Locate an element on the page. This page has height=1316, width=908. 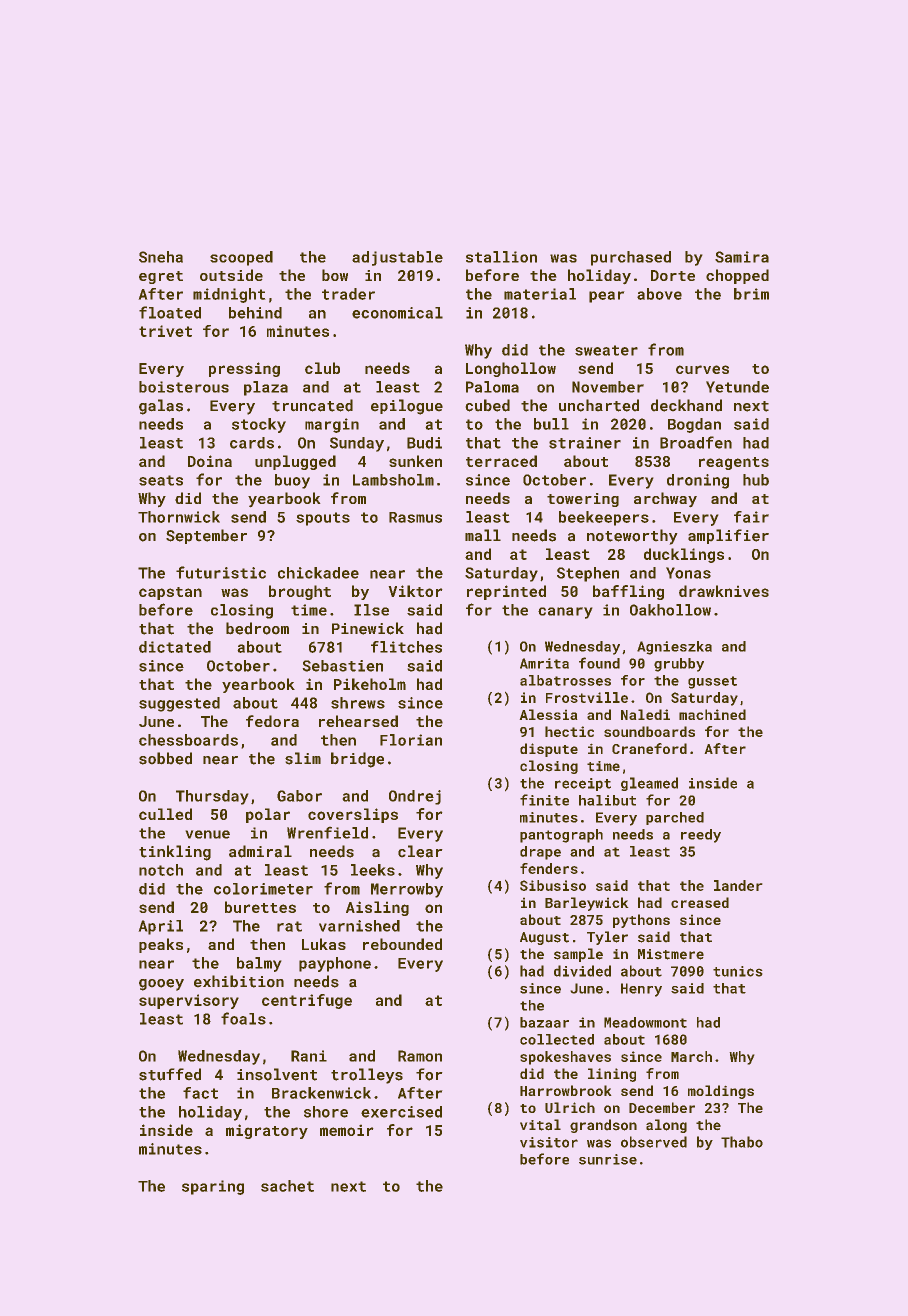
adjustable is located at coordinates (397, 258).
